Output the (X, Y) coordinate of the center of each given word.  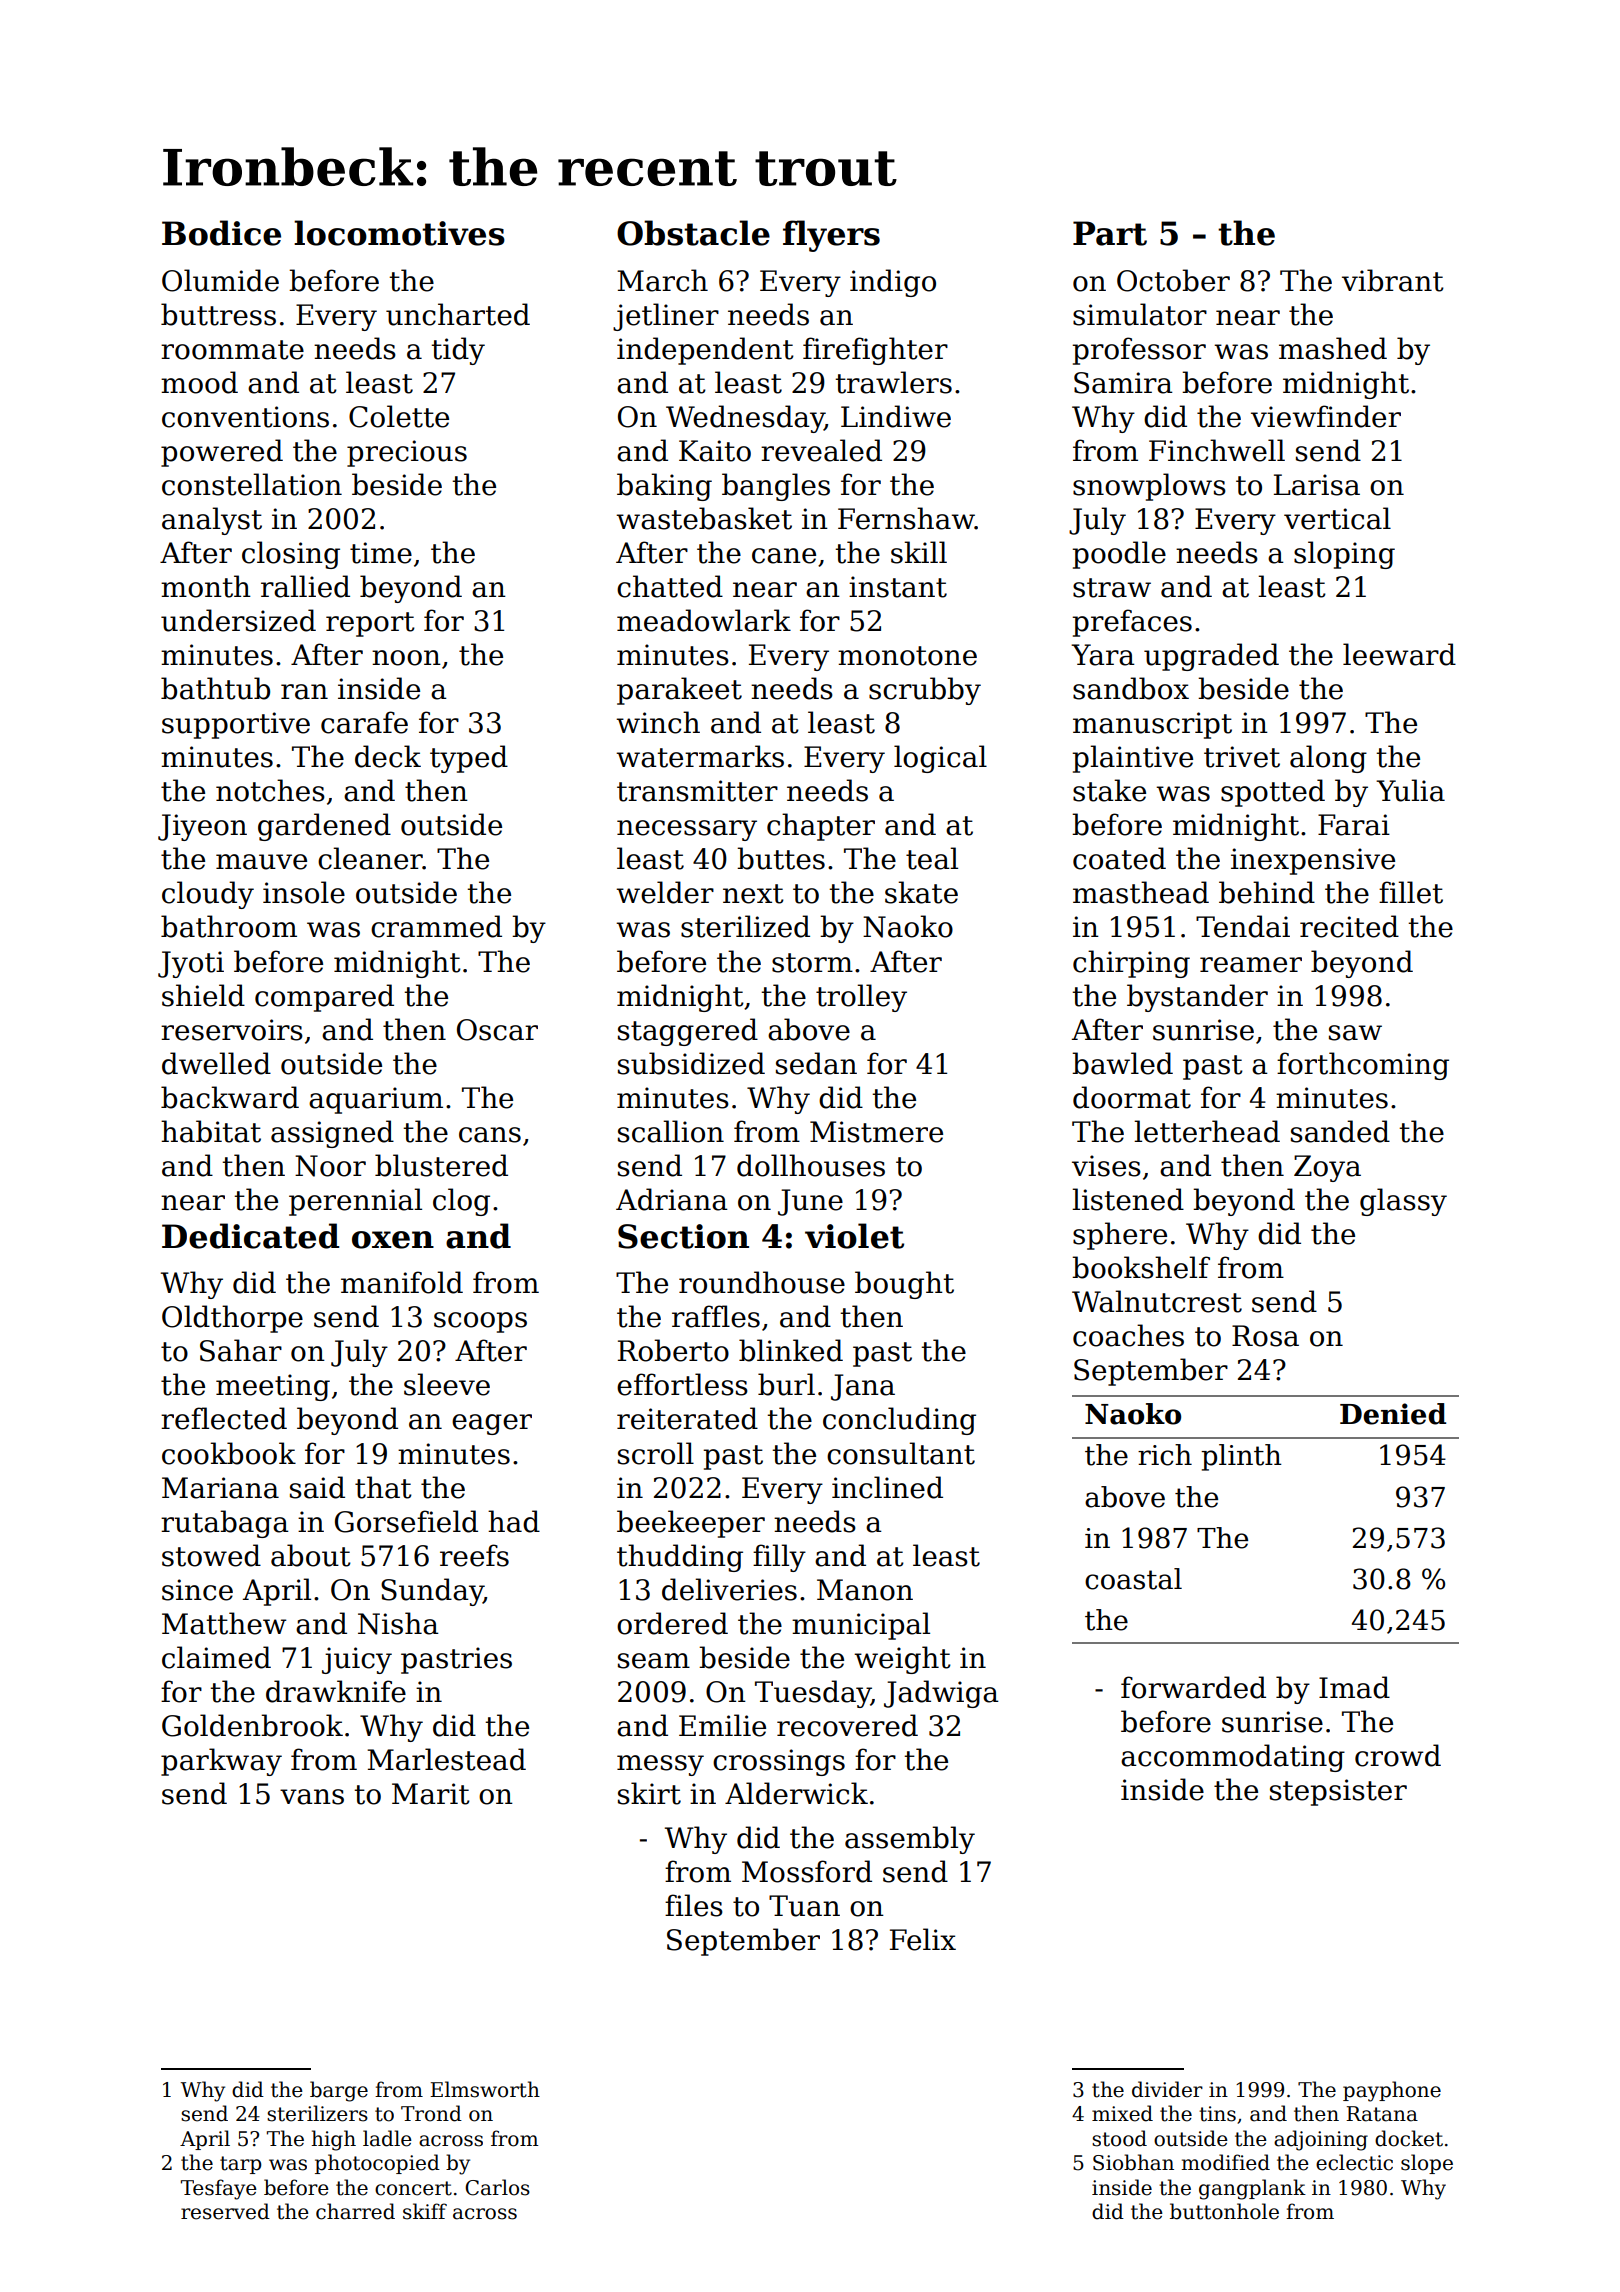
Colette (399, 416)
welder (665, 892)
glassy (1403, 1202)
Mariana (220, 1488)
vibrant (1393, 280)
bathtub (215, 688)
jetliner (666, 317)
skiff (425, 2211)
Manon (865, 1590)
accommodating (1233, 1758)
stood (1119, 2138)
